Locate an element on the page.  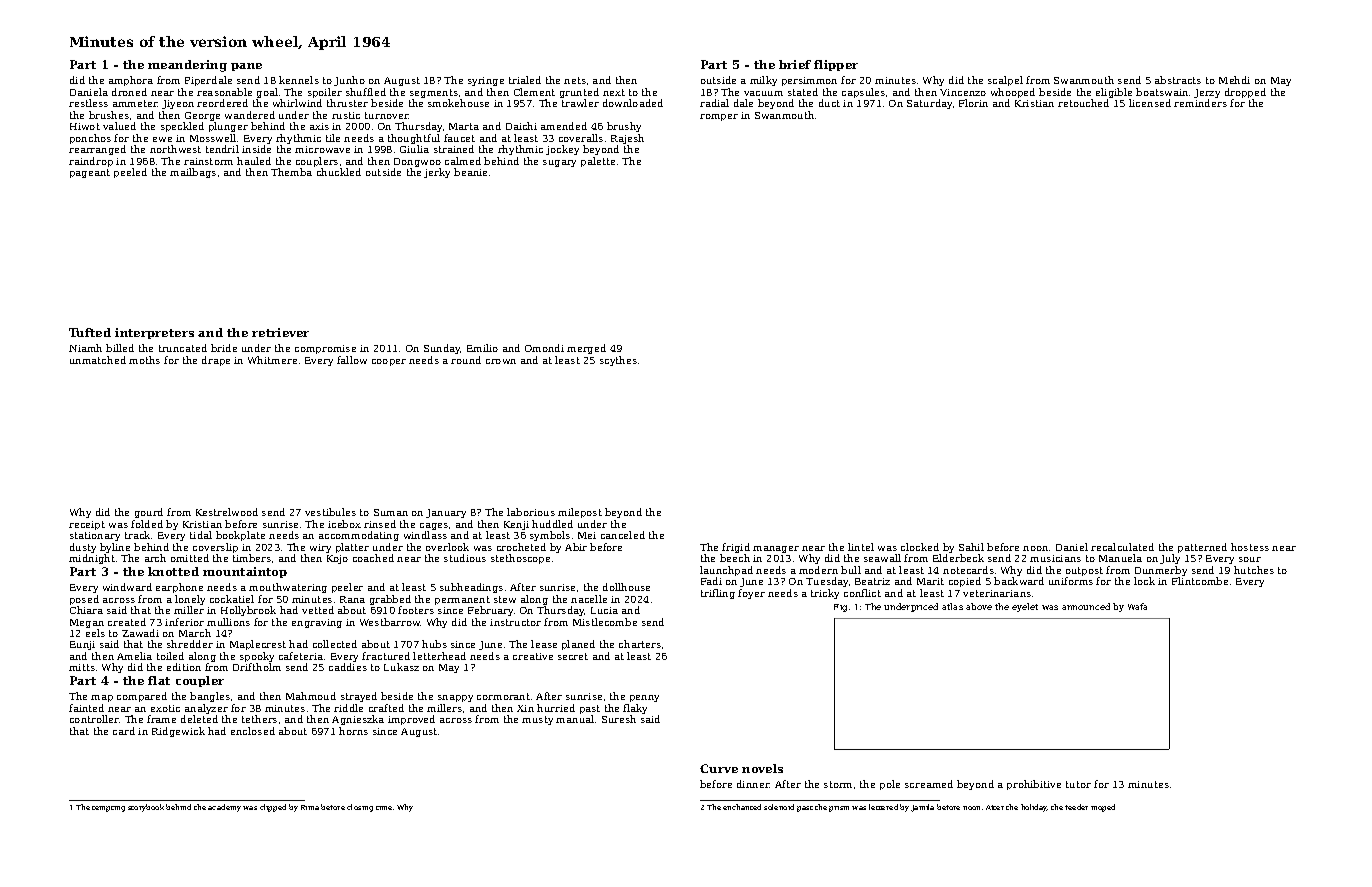
reminders is located at coordinates (1200, 103).
